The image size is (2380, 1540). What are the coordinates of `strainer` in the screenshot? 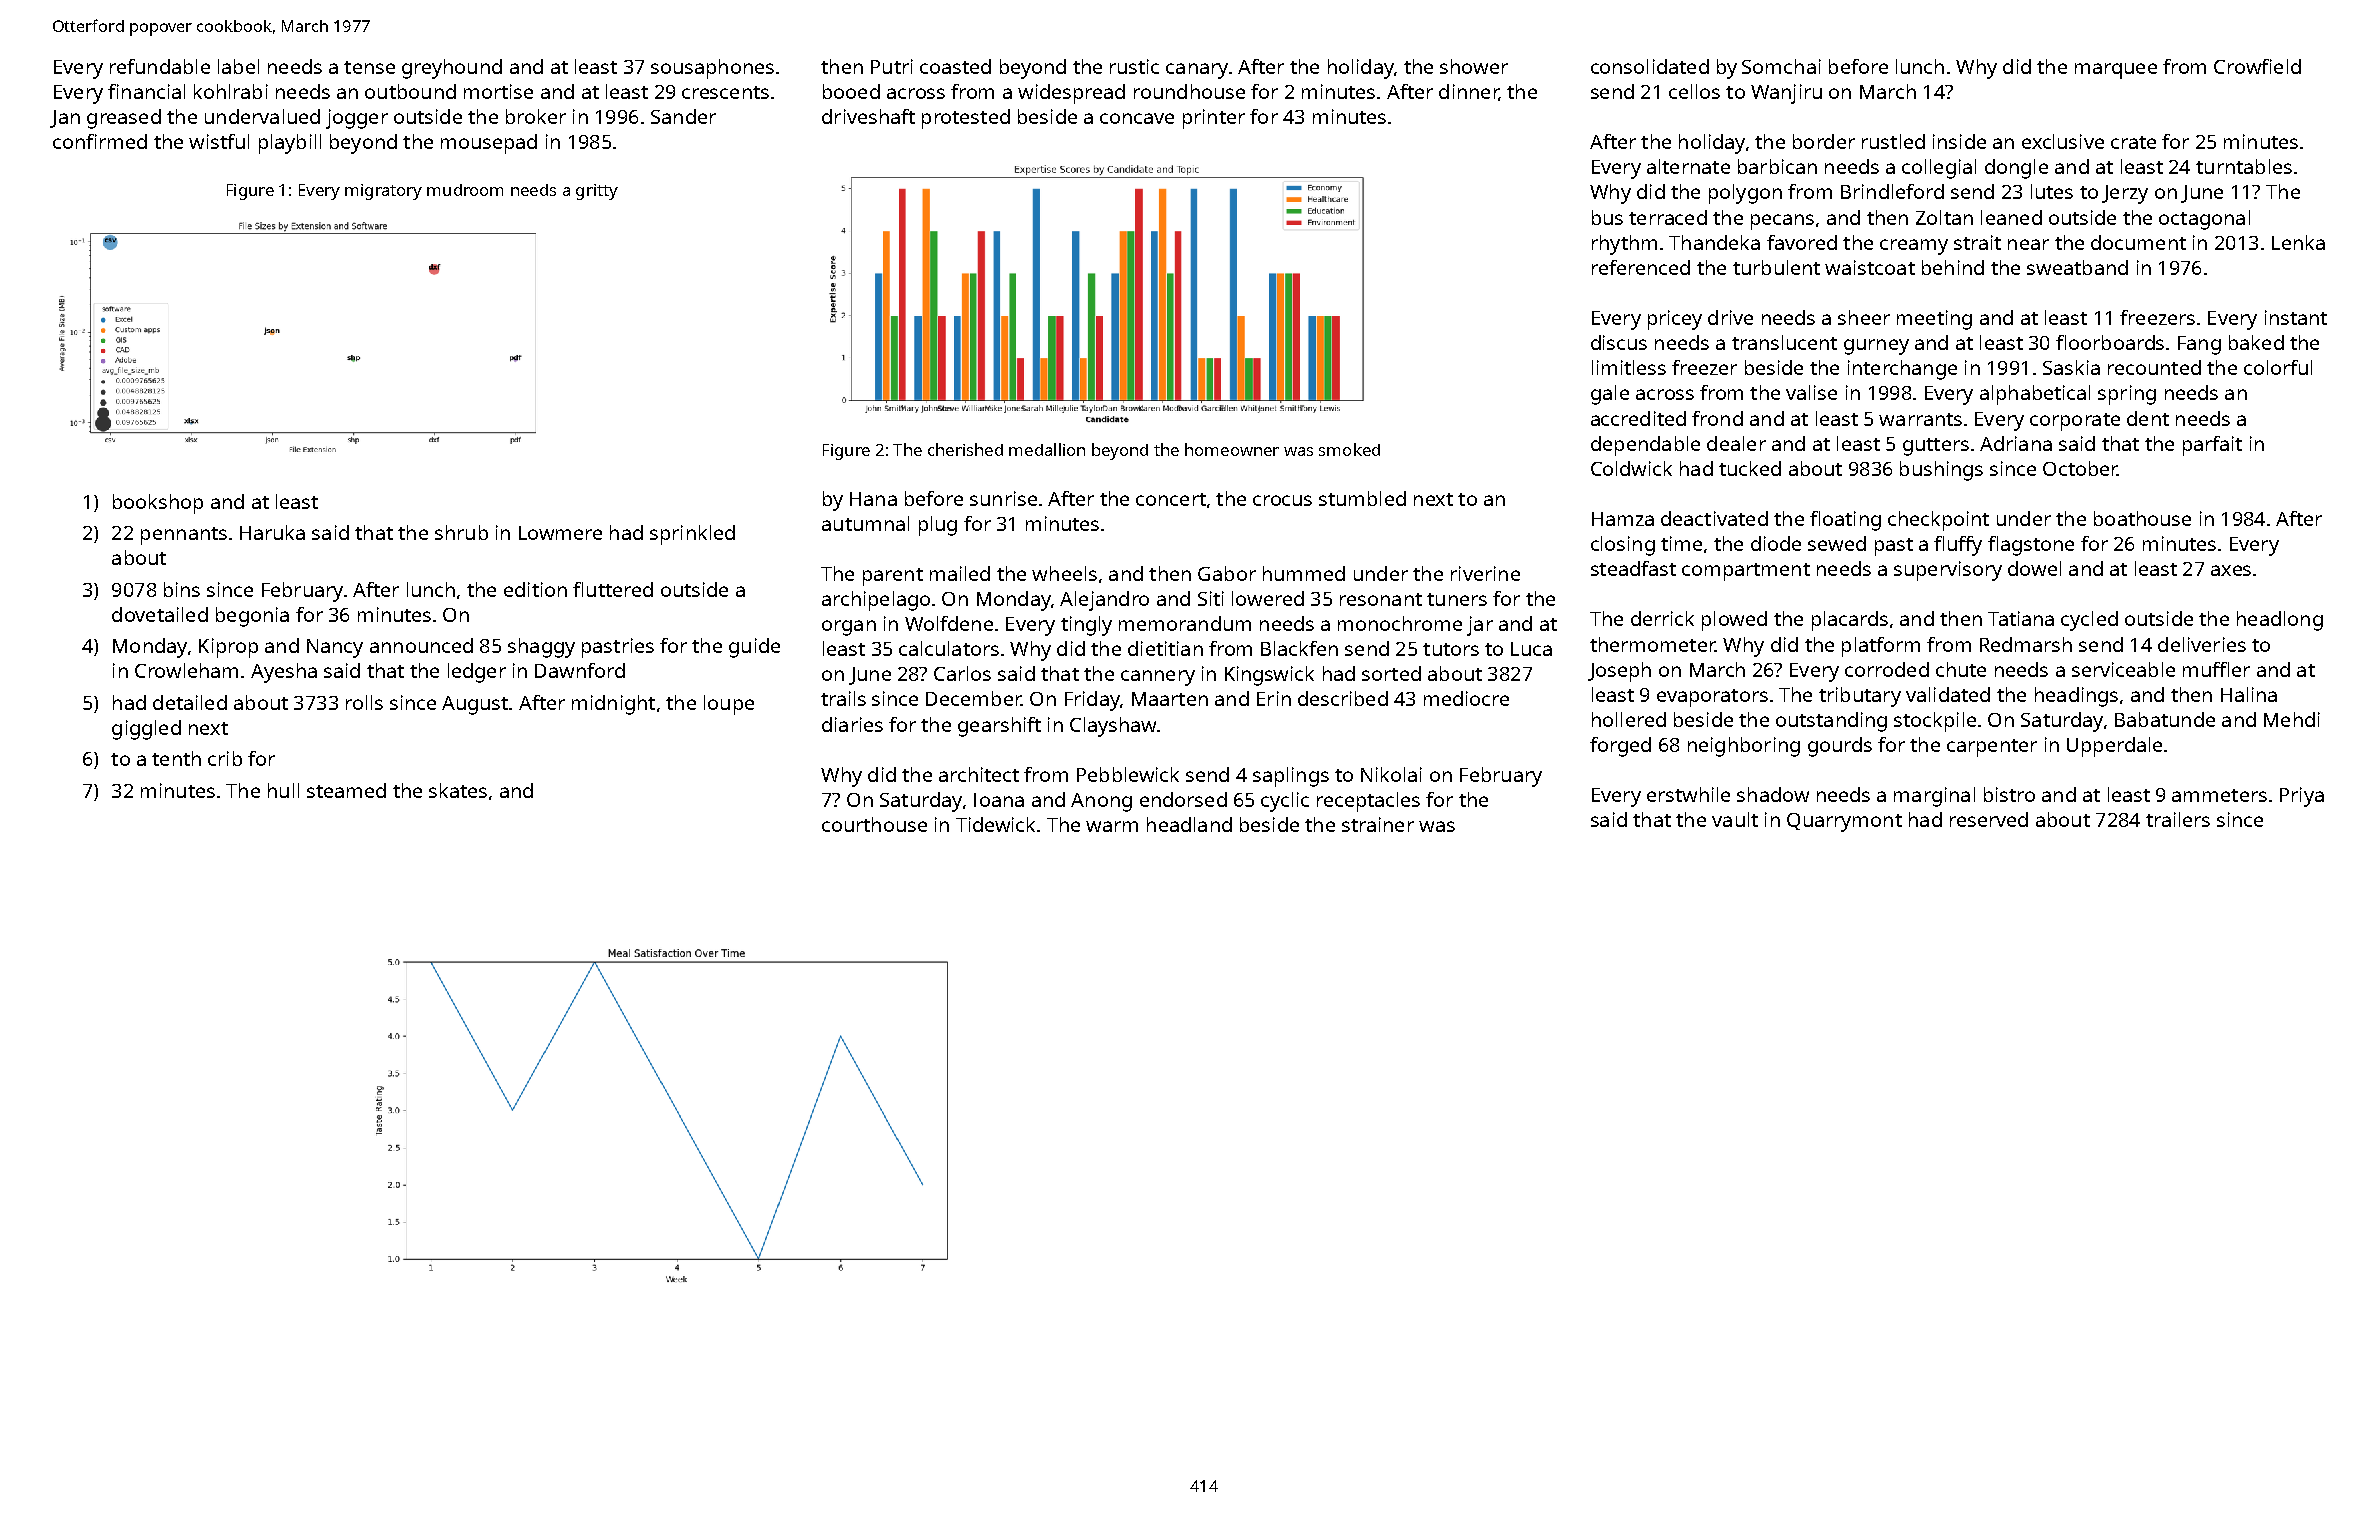 It's located at (1378, 824).
